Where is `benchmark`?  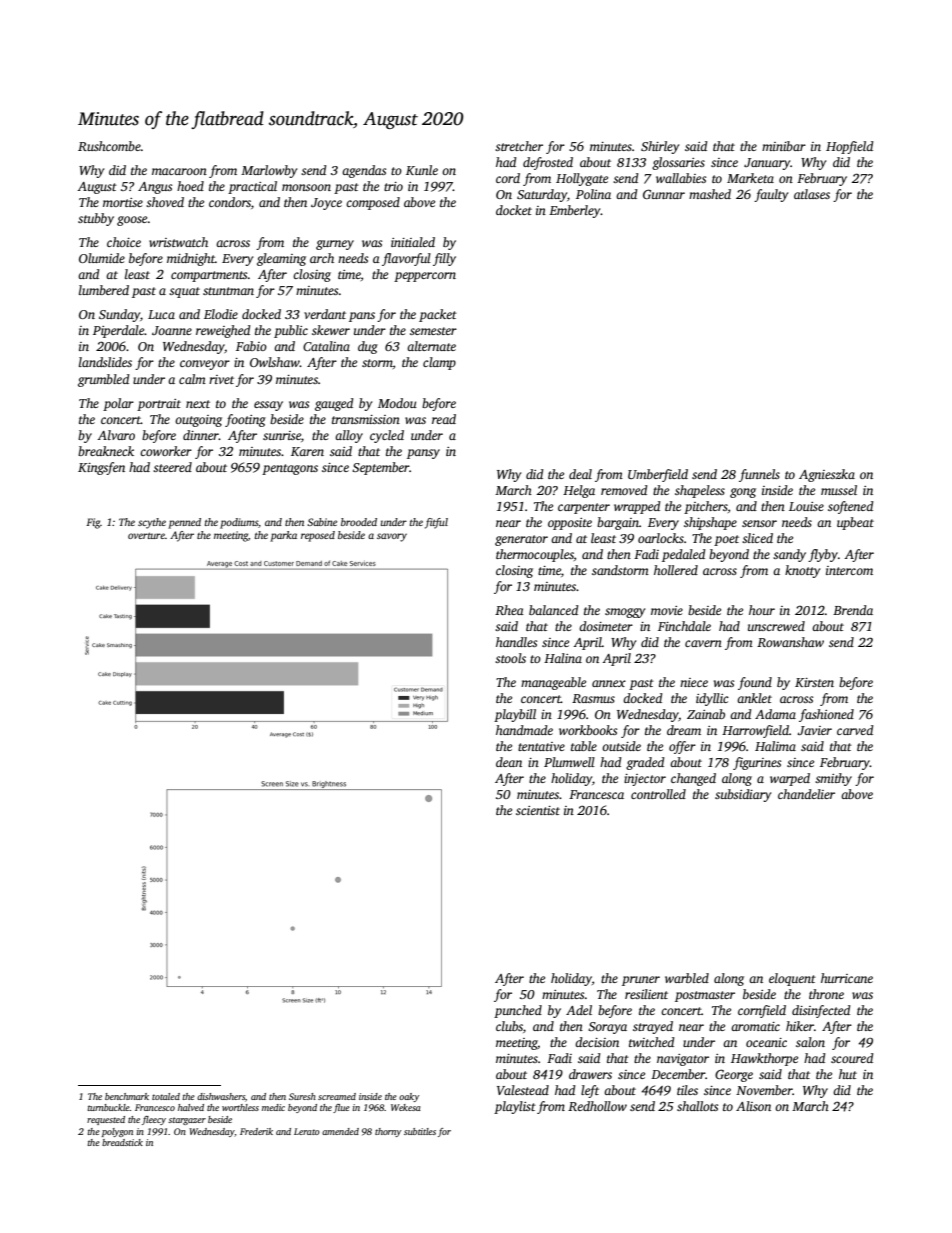 benchmark is located at coordinates (127, 1096).
